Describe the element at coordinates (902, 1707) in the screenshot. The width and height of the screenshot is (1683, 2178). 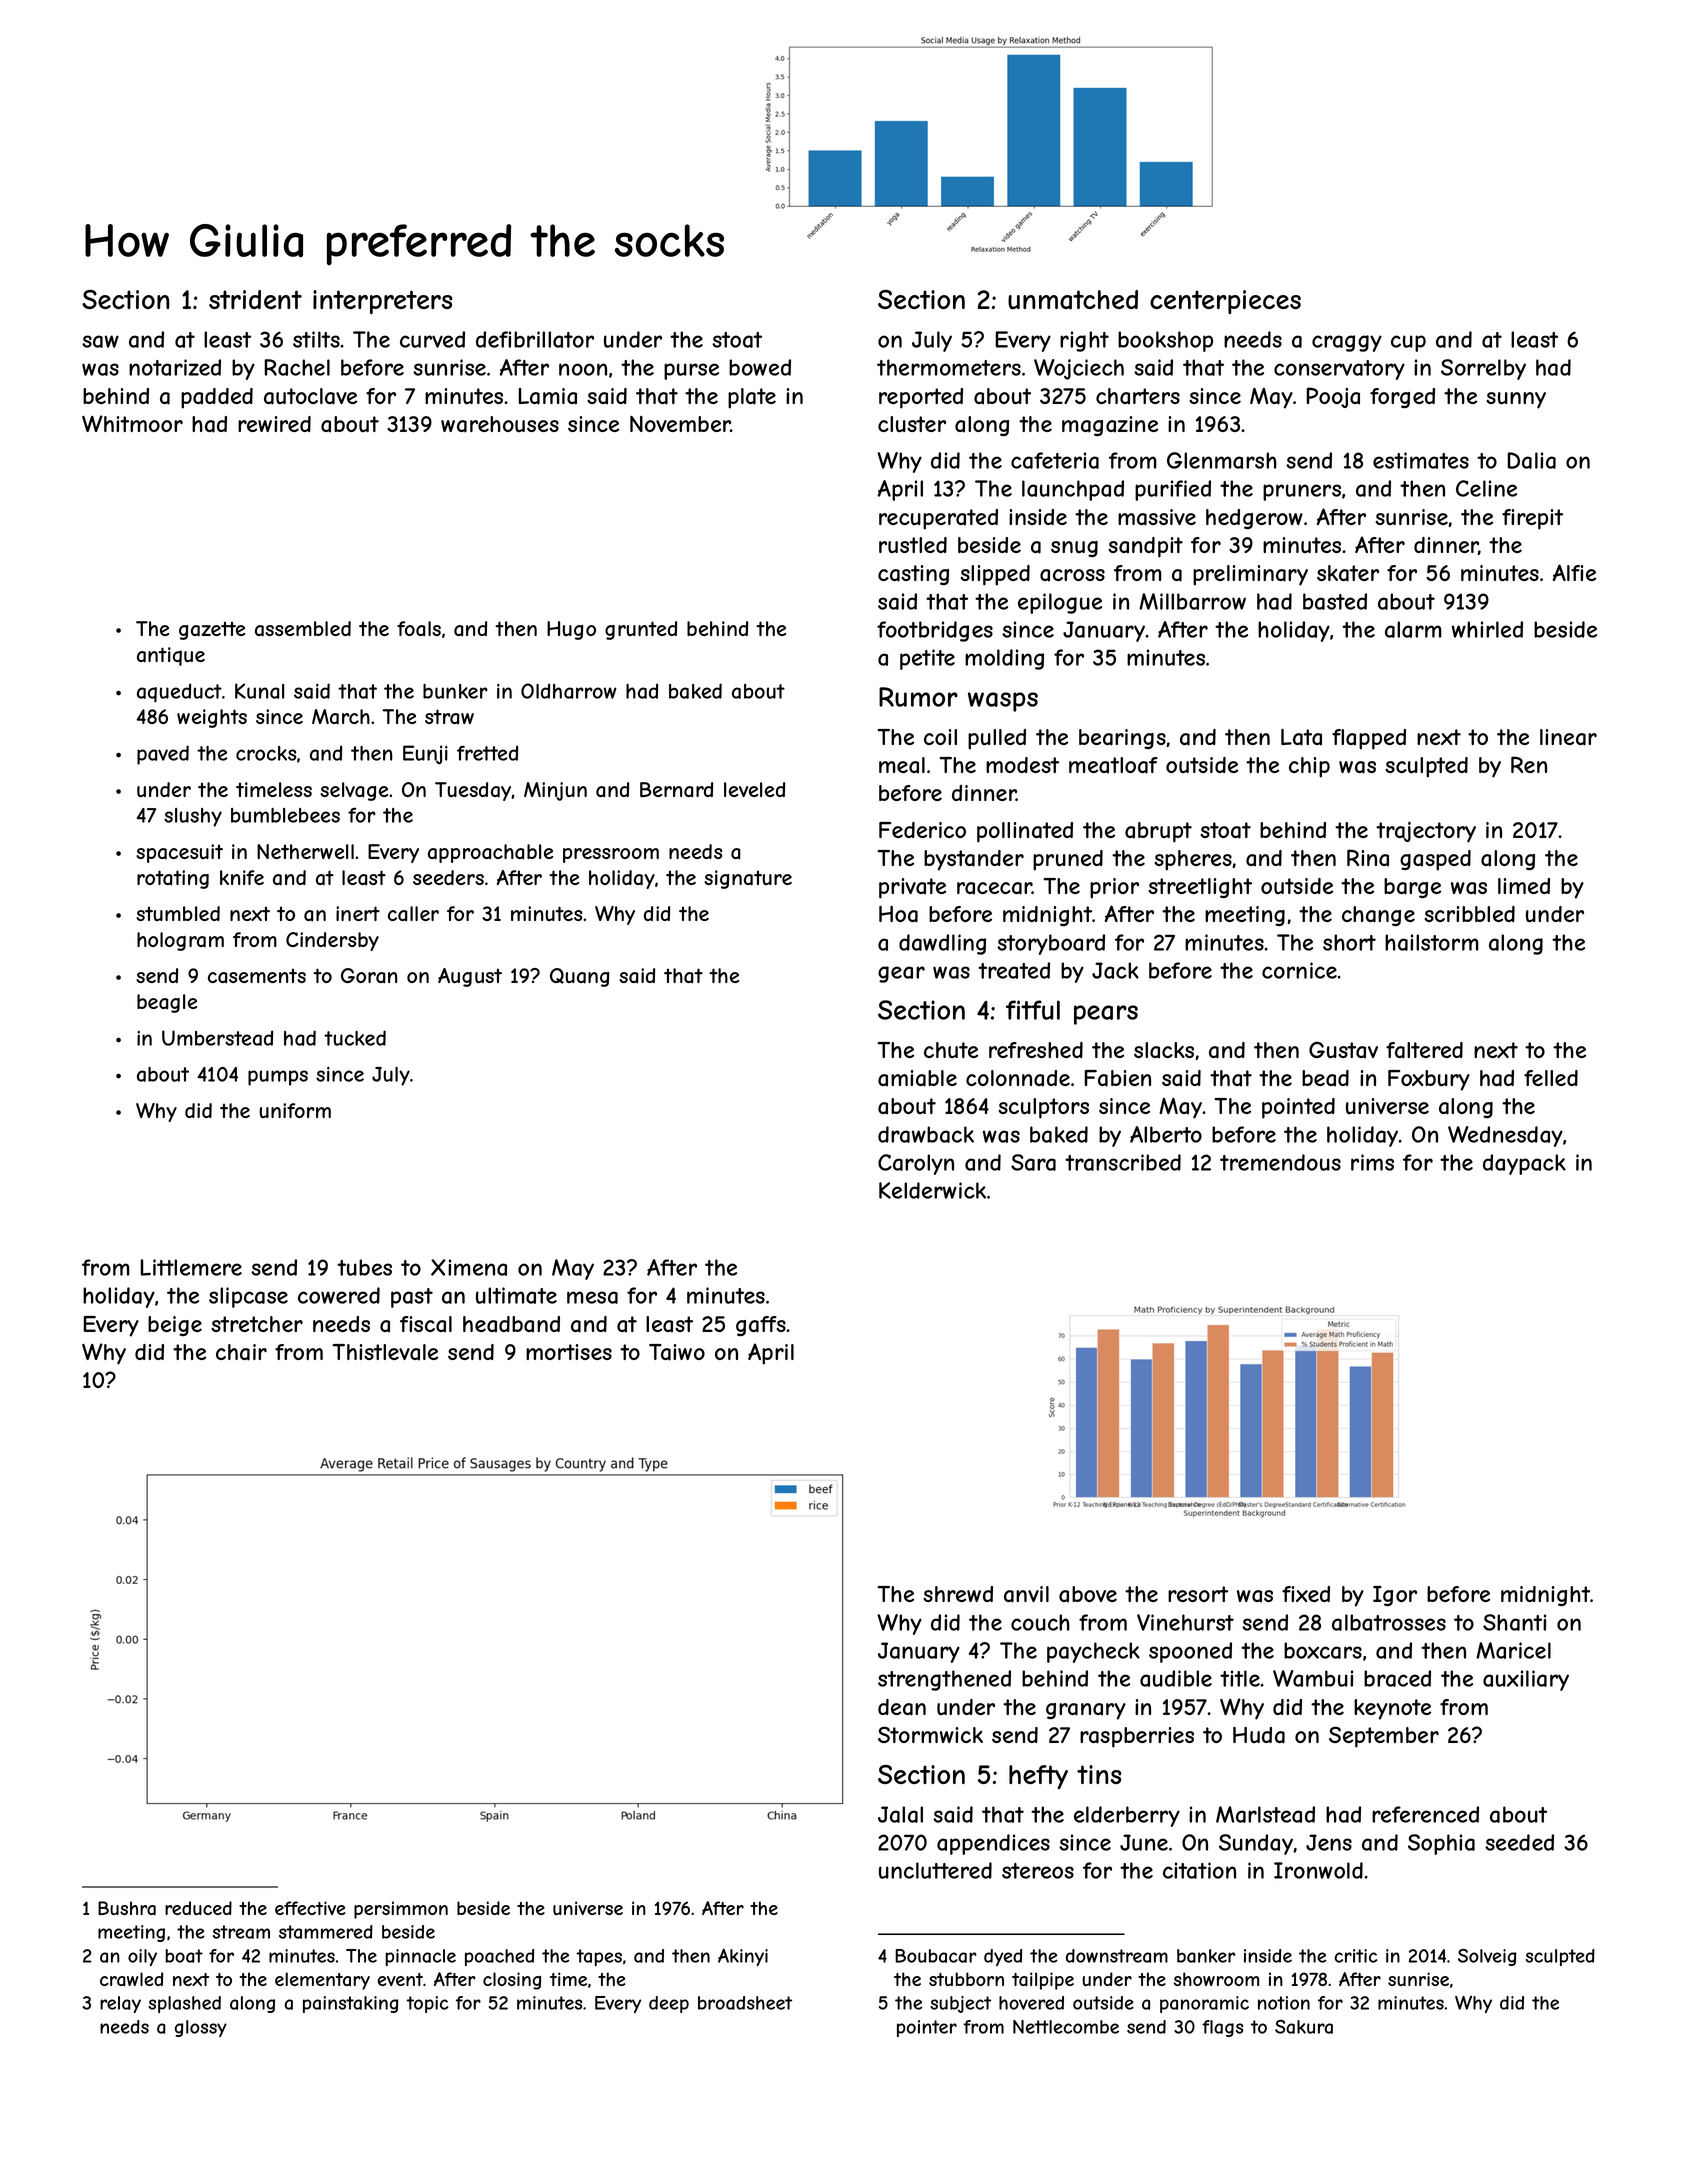
I see `dean` at that location.
